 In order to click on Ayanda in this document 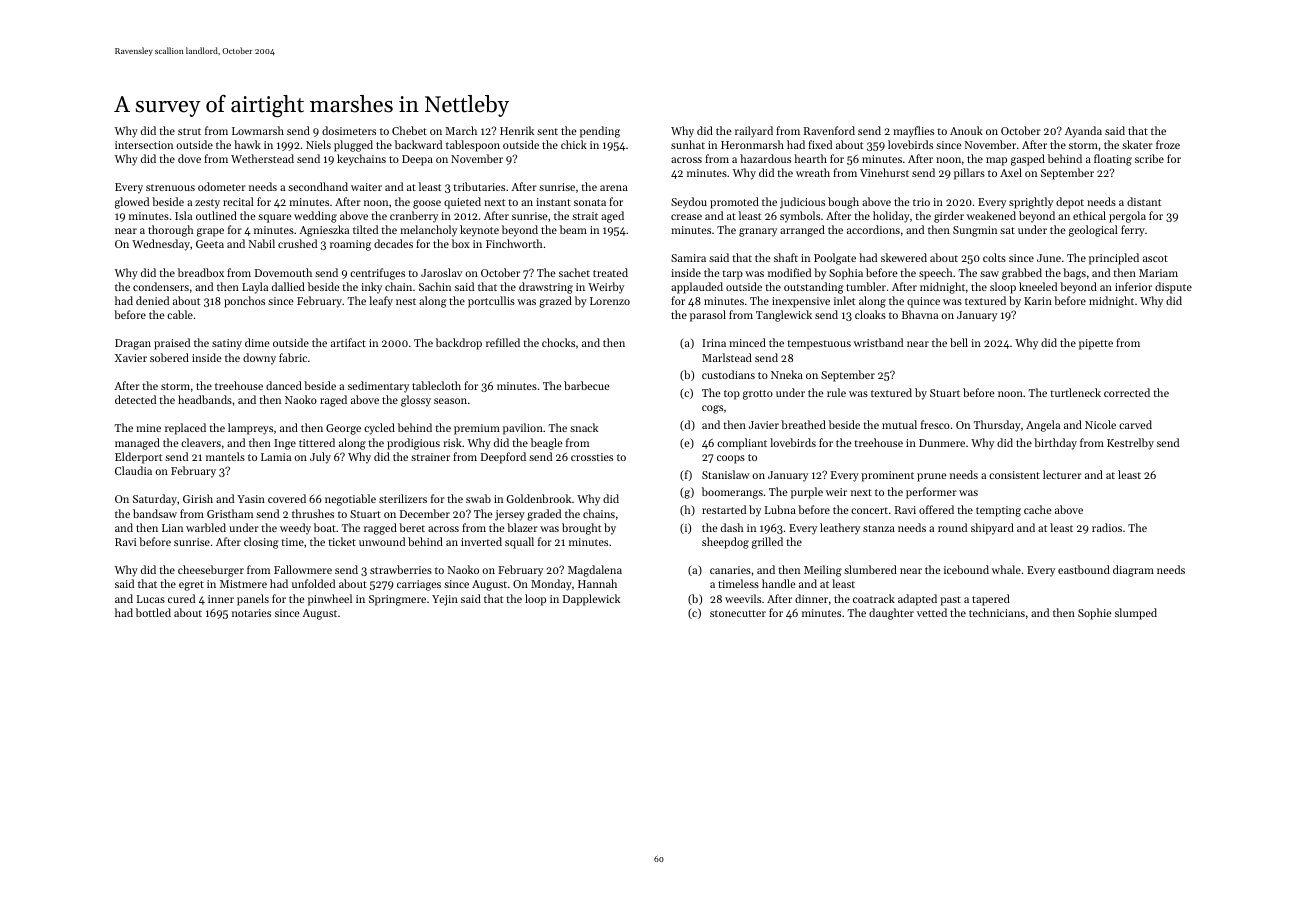, I will do `click(1083, 132)`.
